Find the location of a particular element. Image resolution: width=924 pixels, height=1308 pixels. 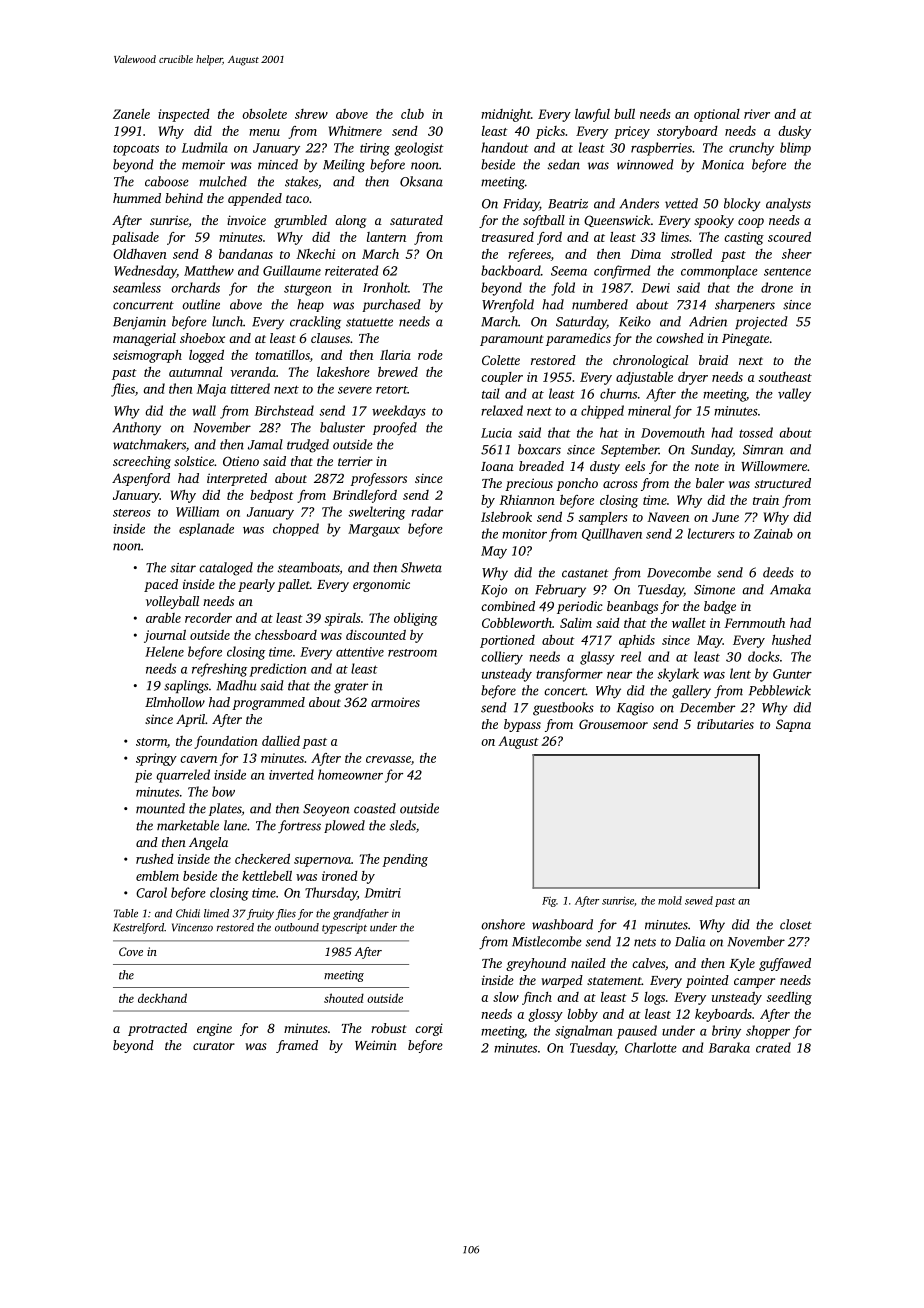

Naveen is located at coordinates (668, 517).
